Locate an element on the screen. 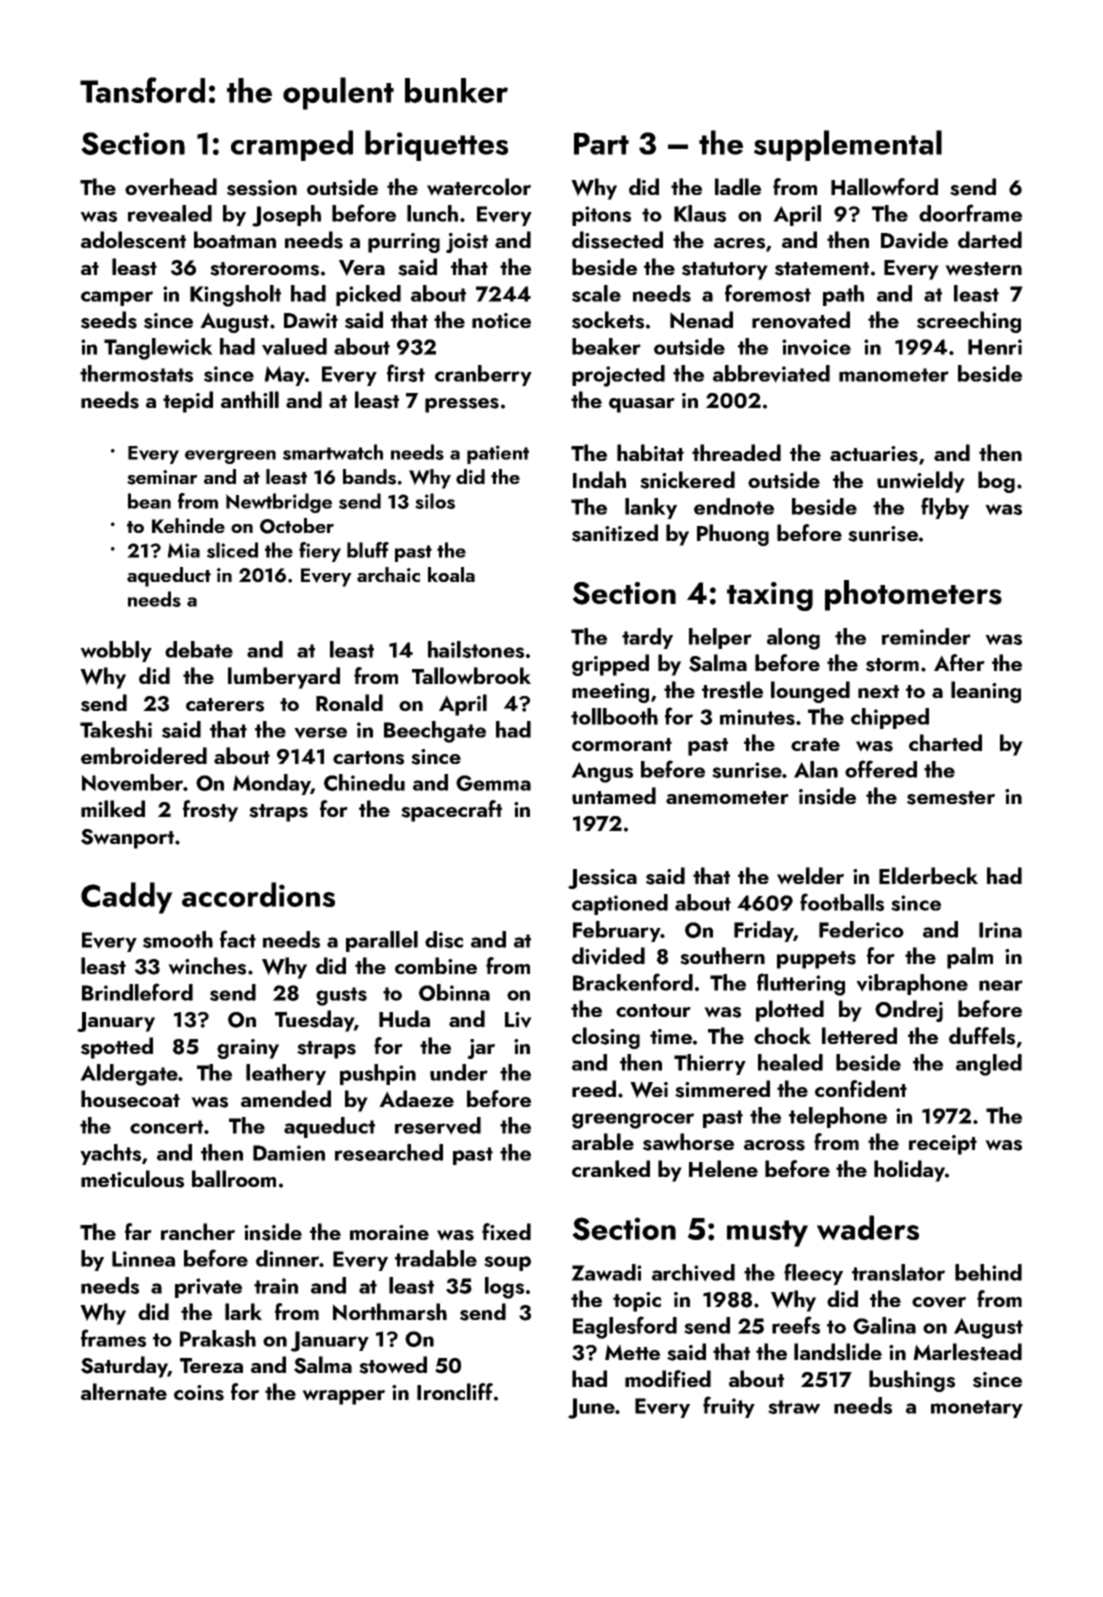  Huda is located at coordinates (404, 1018).
